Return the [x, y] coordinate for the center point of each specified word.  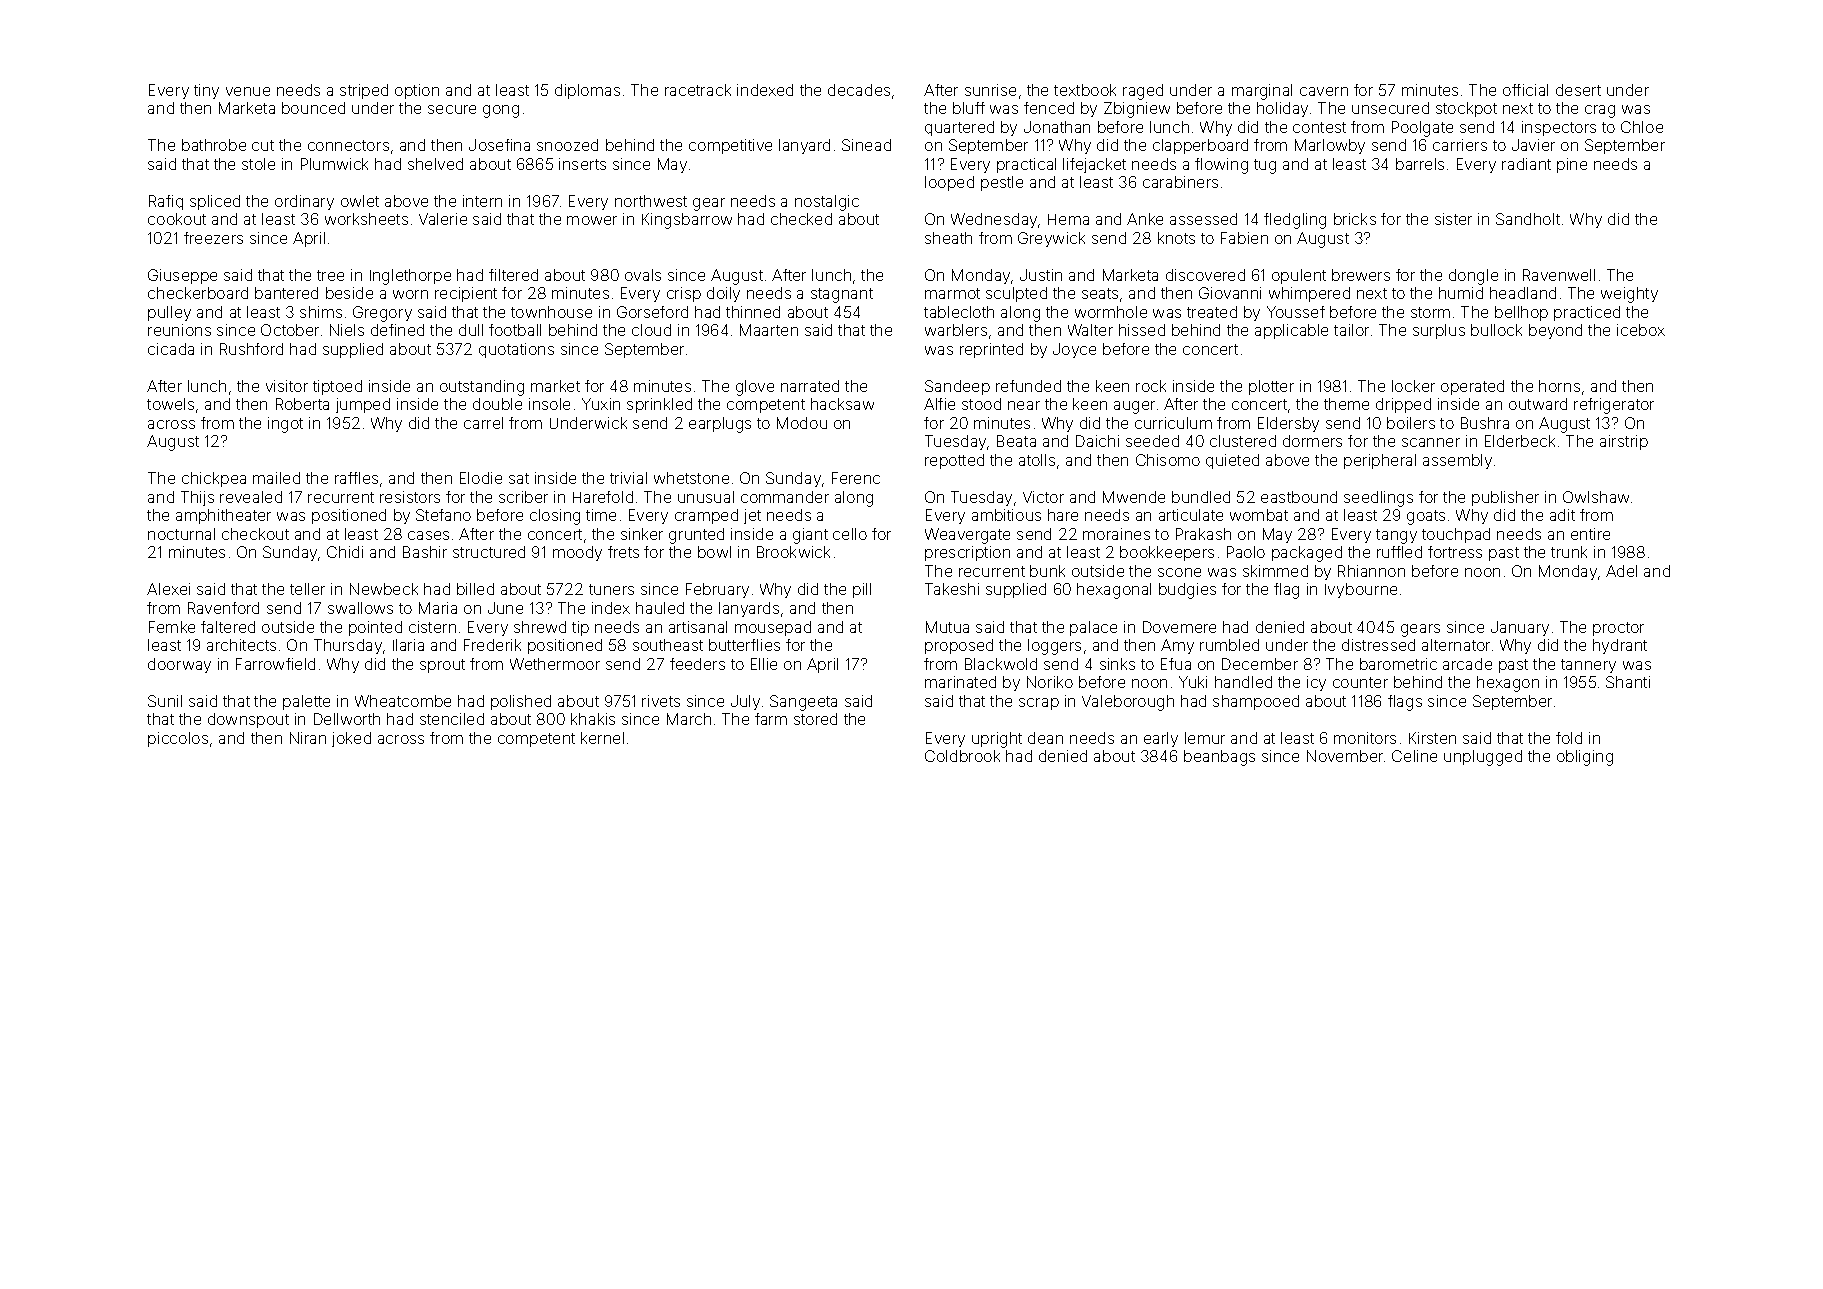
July [745, 702]
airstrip [1624, 442]
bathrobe [214, 145]
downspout [248, 720]
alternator [1456, 645]
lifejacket [1094, 165]
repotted [954, 461]
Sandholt [1528, 219]
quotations [516, 350]
